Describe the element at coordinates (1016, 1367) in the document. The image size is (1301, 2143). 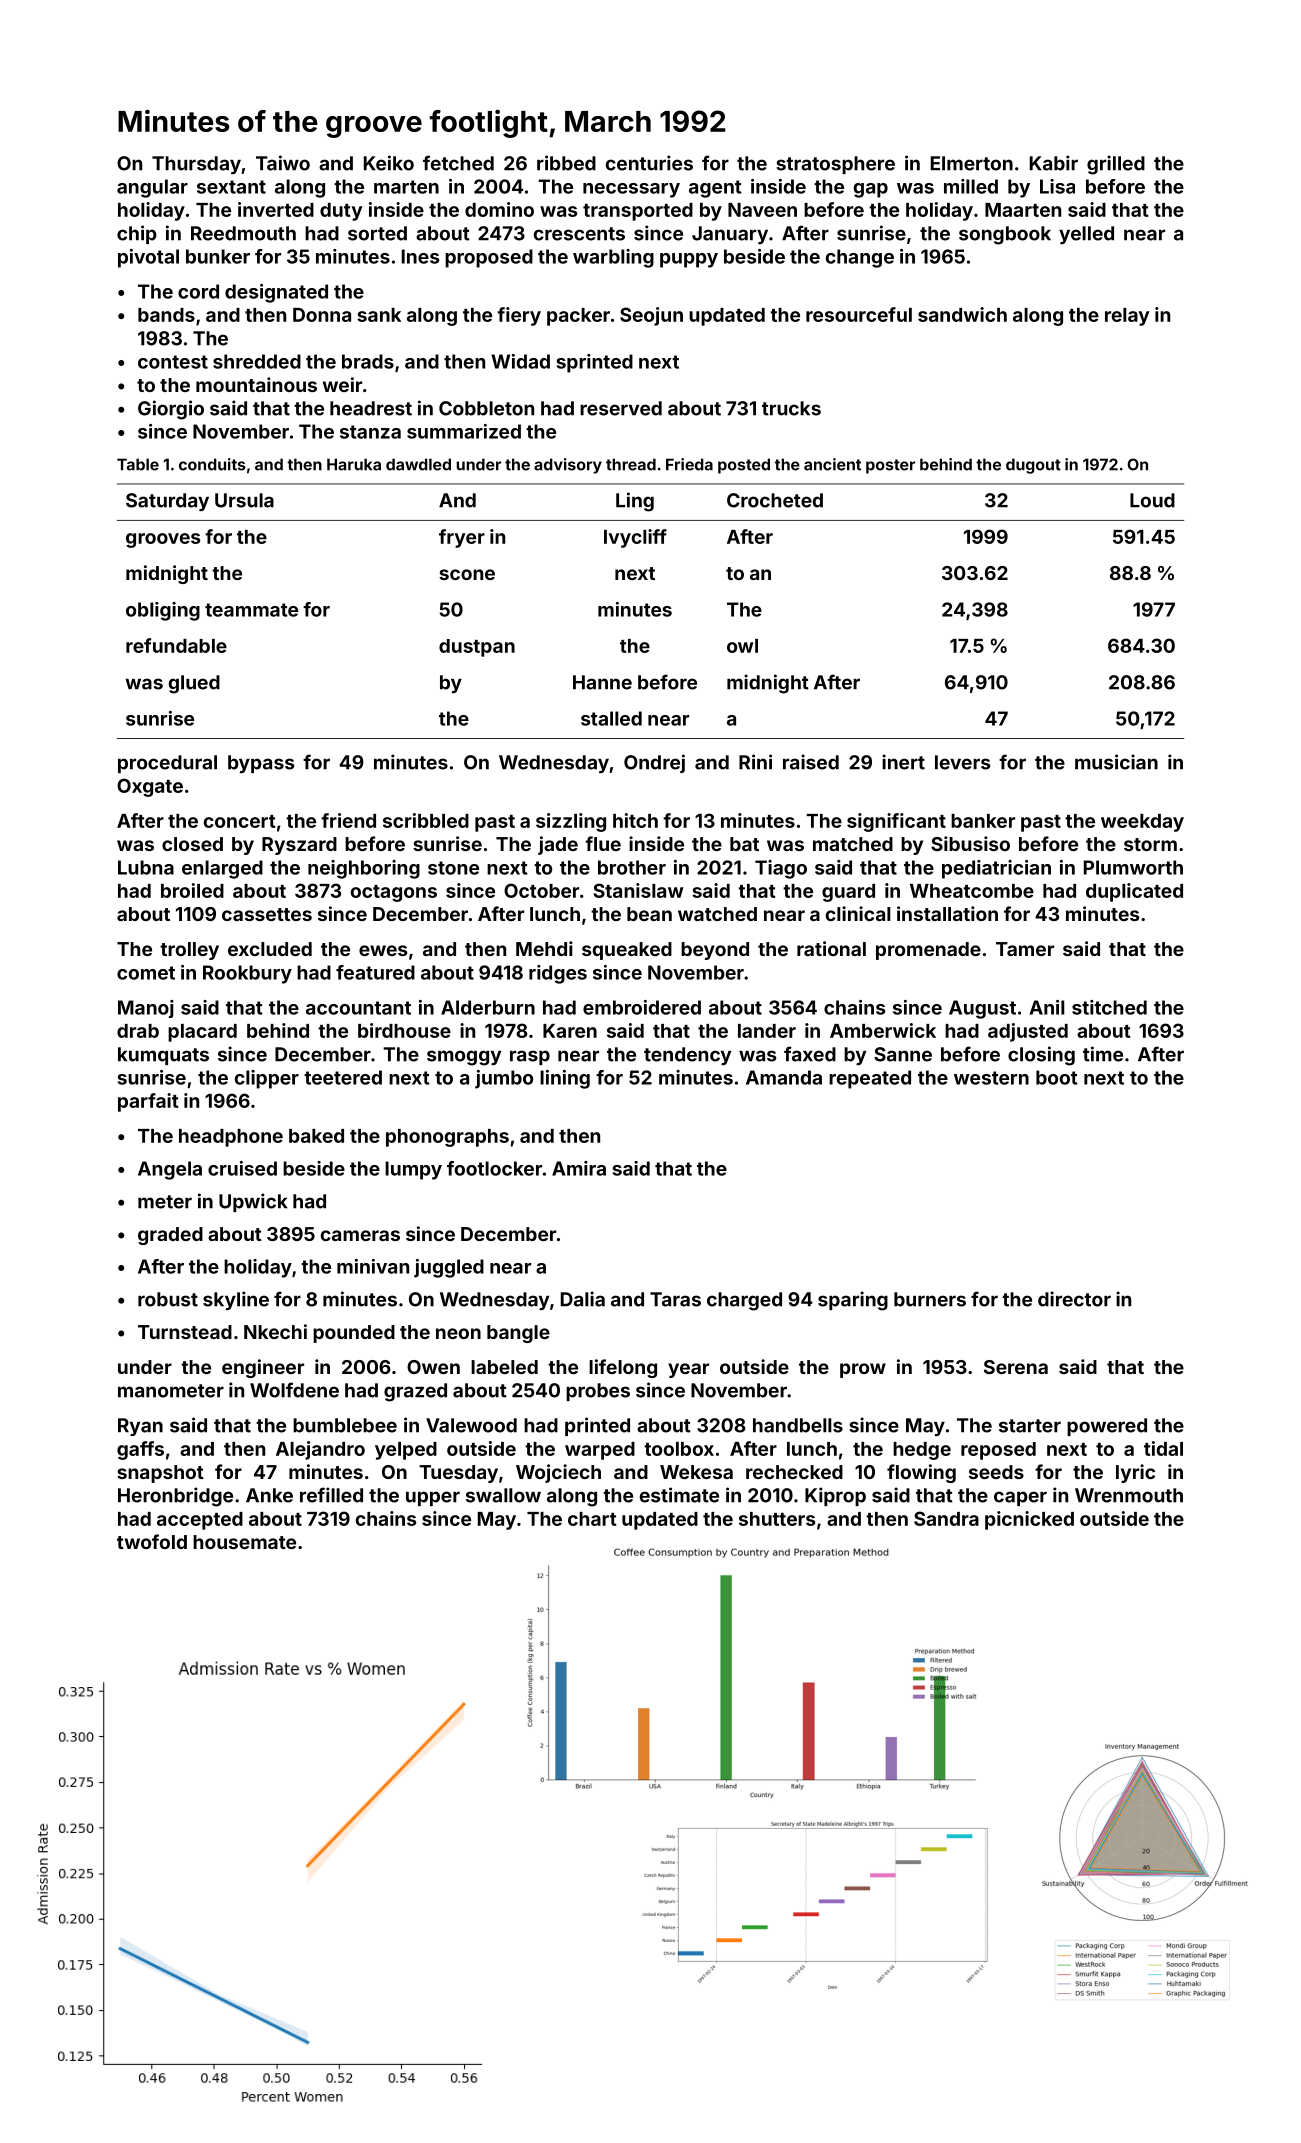
I see `Serena` at that location.
